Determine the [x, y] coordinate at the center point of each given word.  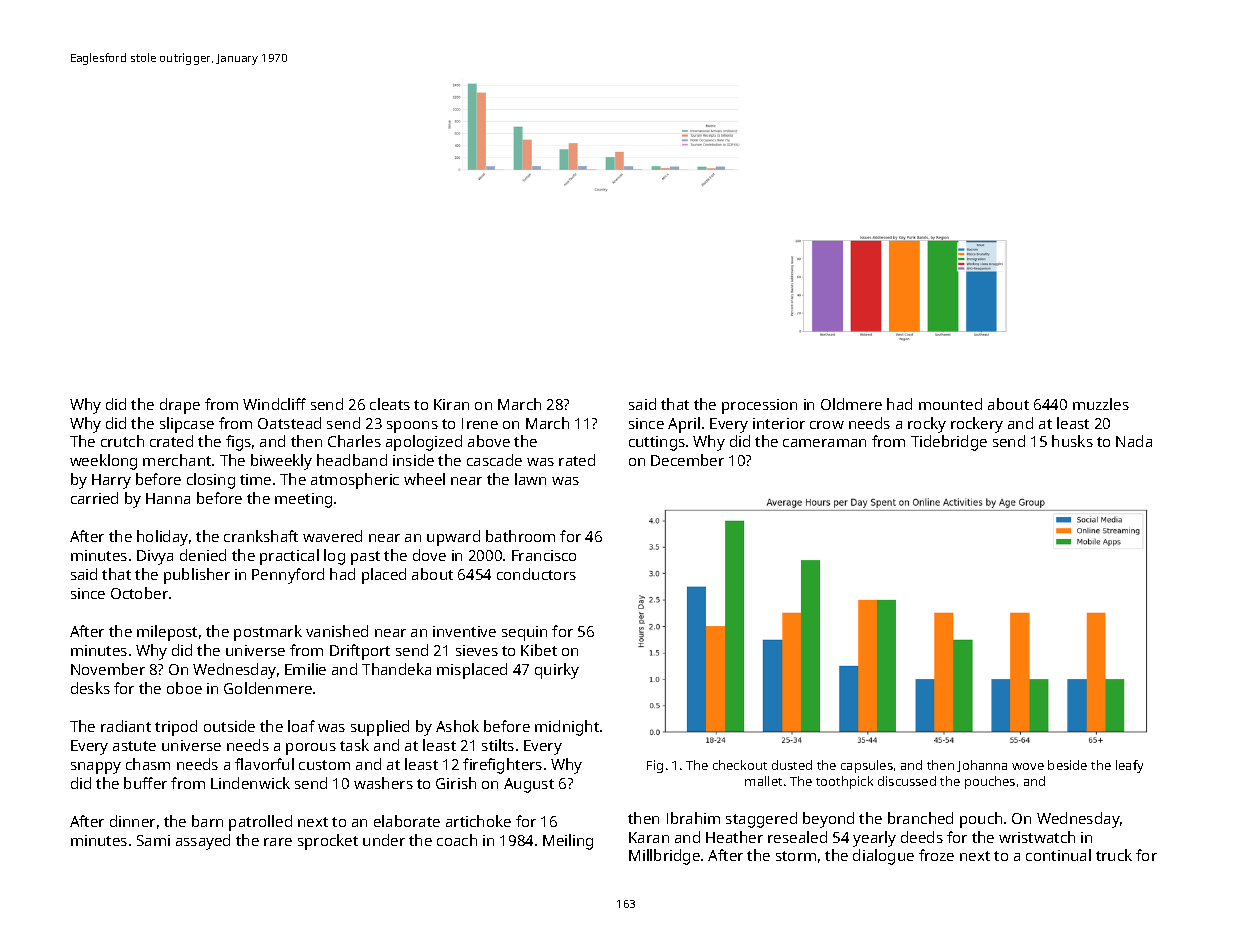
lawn [530, 479]
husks [1072, 441]
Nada [1134, 441]
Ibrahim [693, 818]
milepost [167, 633]
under [384, 840]
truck [1114, 855]
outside [229, 726]
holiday [162, 538]
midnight [567, 728]
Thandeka [396, 669]
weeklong [103, 462]
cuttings [657, 443]
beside [1067, 765]
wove [1028, 766]
